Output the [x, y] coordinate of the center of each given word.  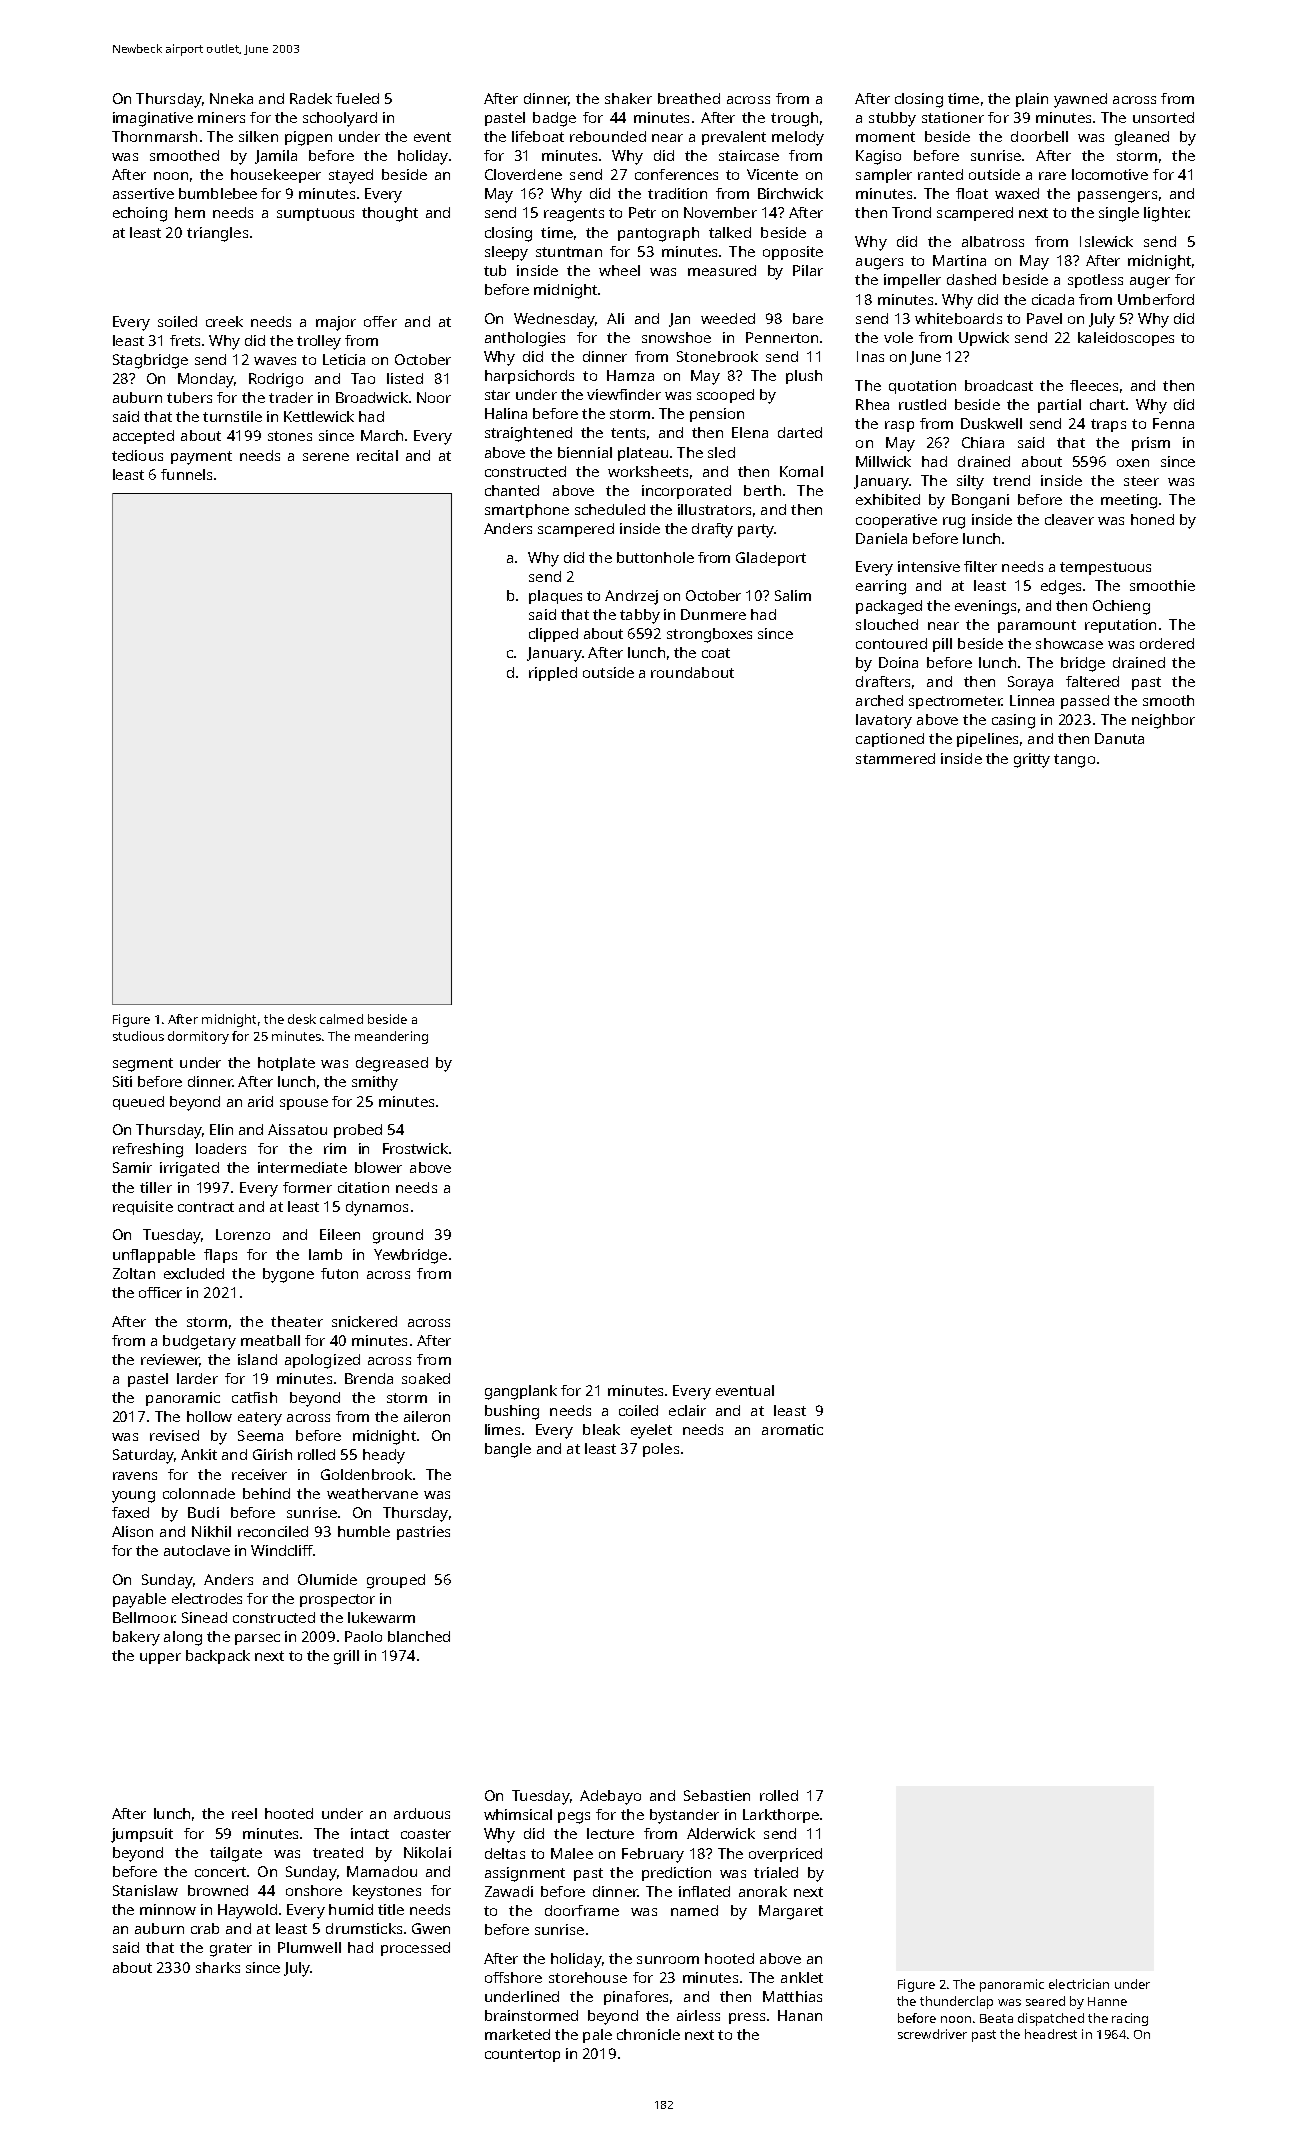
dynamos [377, 1208]
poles [661, 1450]
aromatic [792, 1429]
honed [1152, 519]
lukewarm [381, 1617]
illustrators [714, 509]
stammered [895, 758]
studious [138, 1036]
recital [377, 455]
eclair [687, 1410]
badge [554, 119]
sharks [218, 1967]
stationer [953, 117]
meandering [391, 1037]
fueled [357, 98]
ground [398, 1236]
